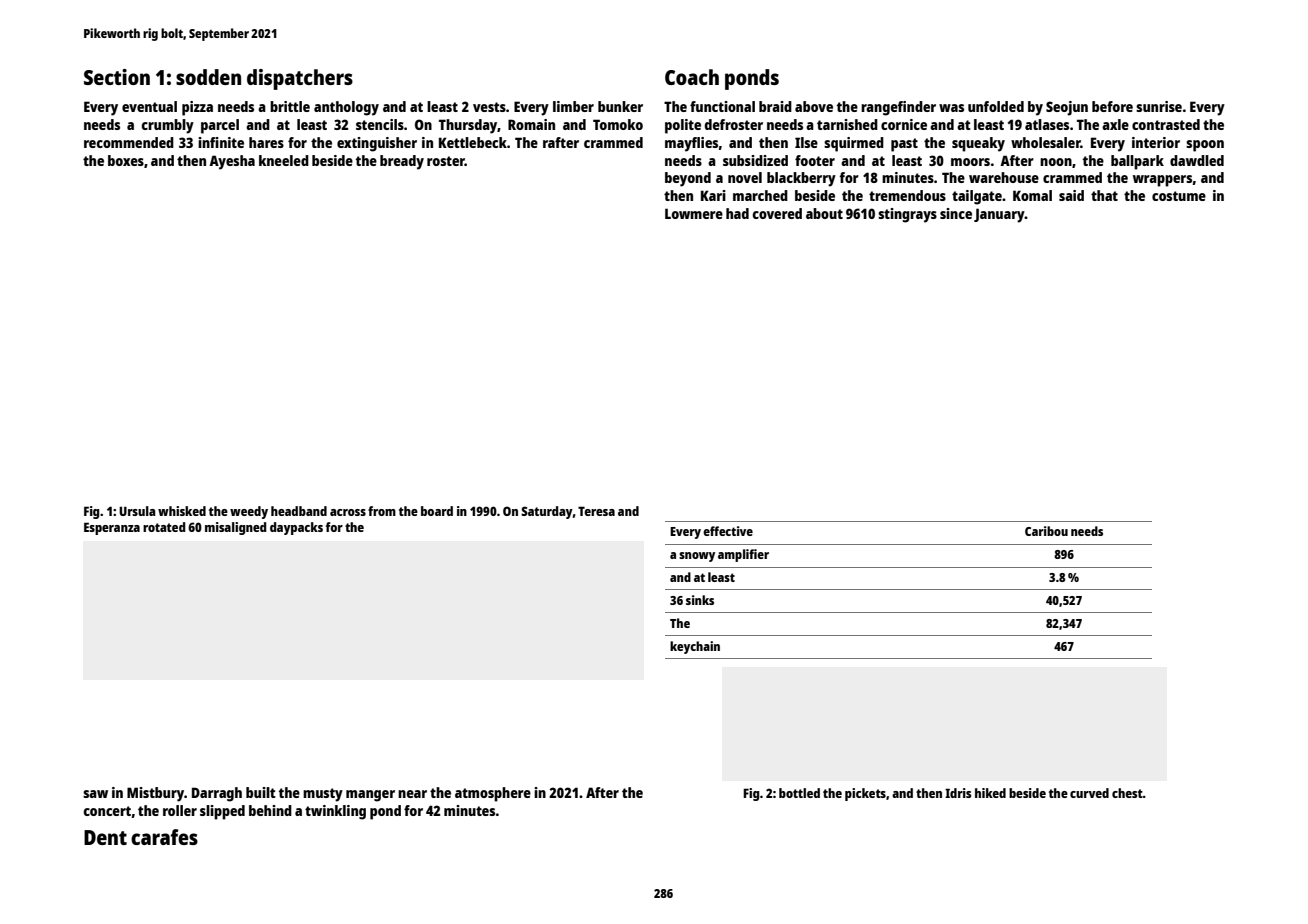 Image resolution: width=1308 pixels, height=924 pixels. What do you see at coordinates (1112, 106) in the screenshot?
I see `before` at bounding box center [1112, 106].
